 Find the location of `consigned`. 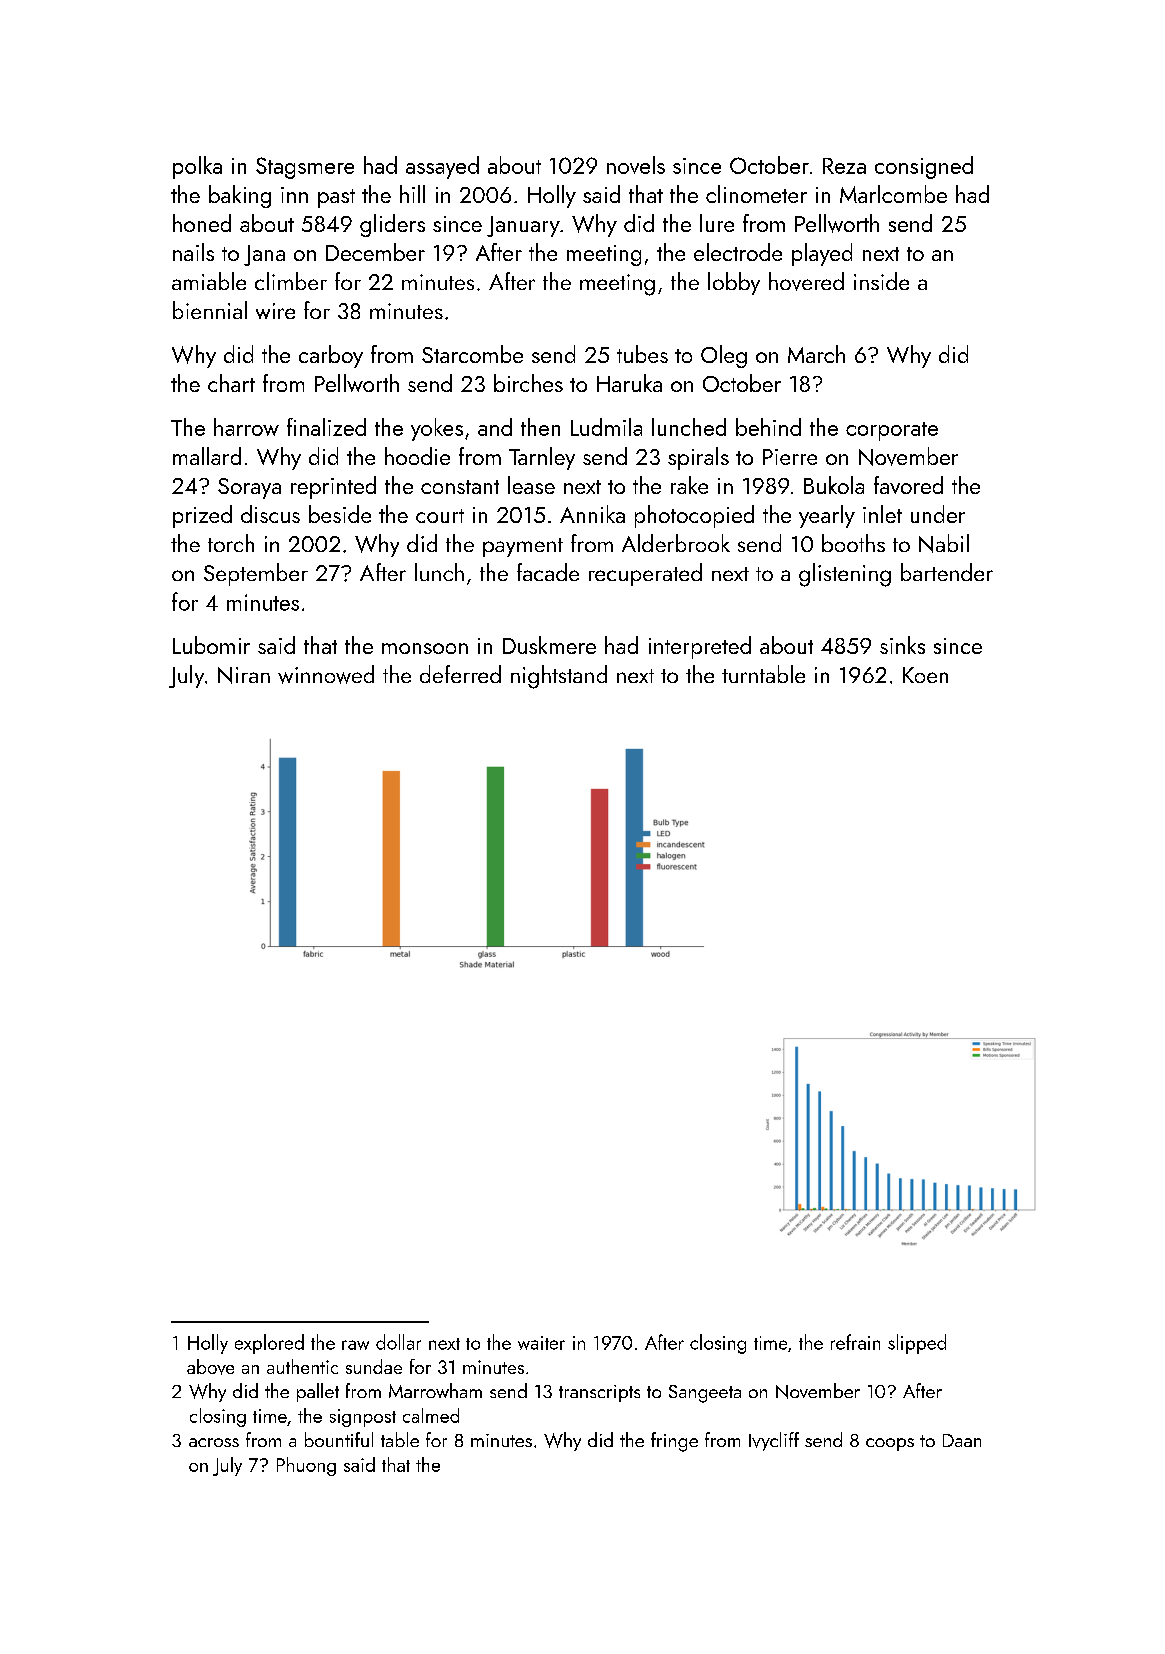

consigned is located at coordinates (924, 167).
